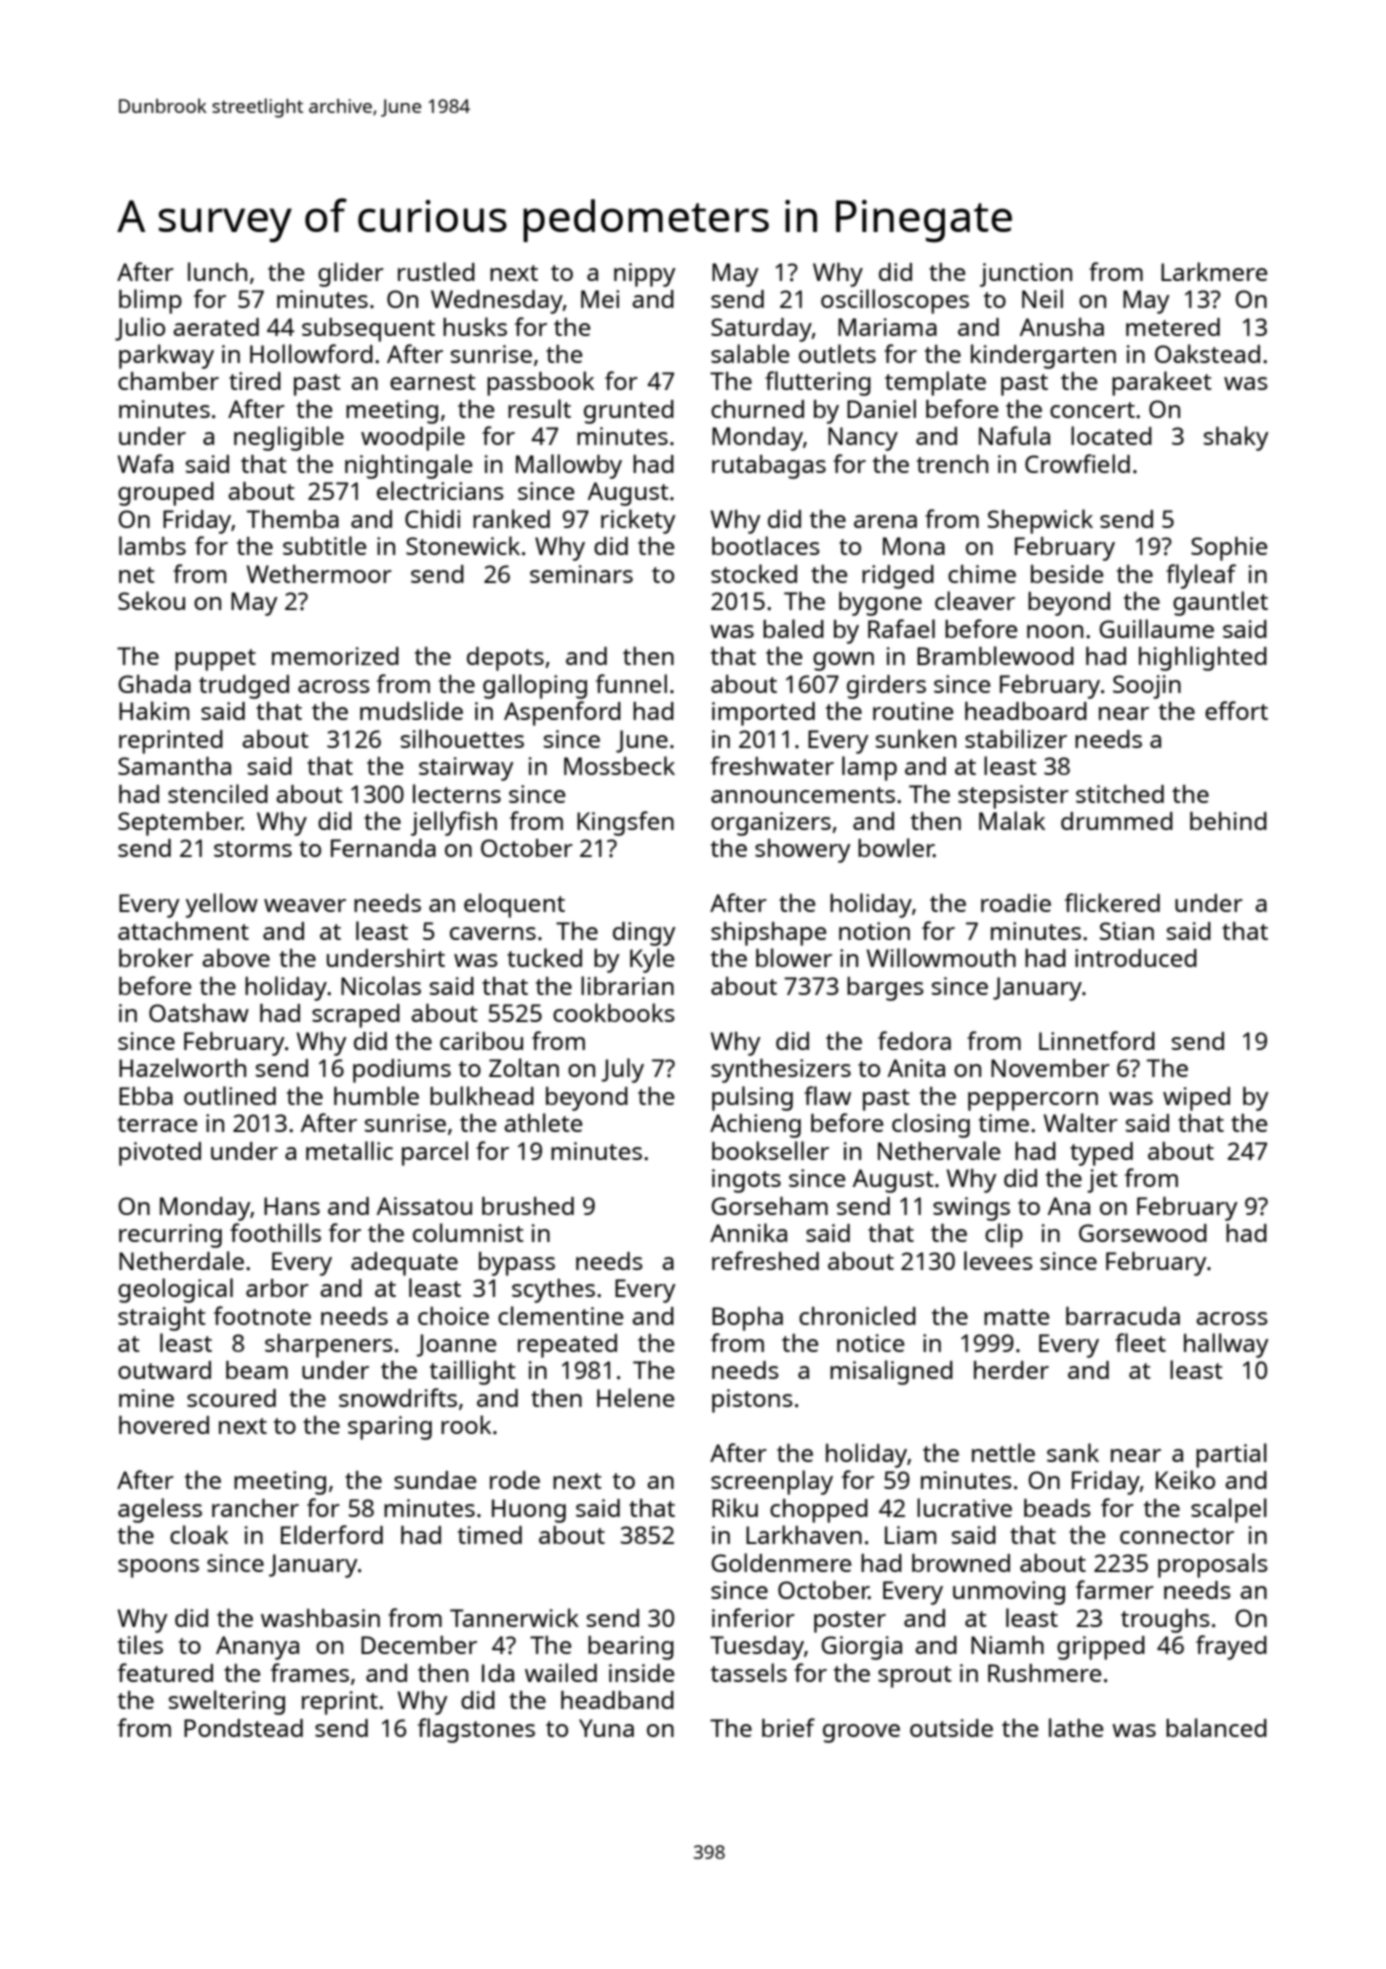 The height and width of the page is (1969, 1386). What do you see at coordinates (1216, 1727) in the page?
I see `balanced` at bounding box center [1216, 1727].
